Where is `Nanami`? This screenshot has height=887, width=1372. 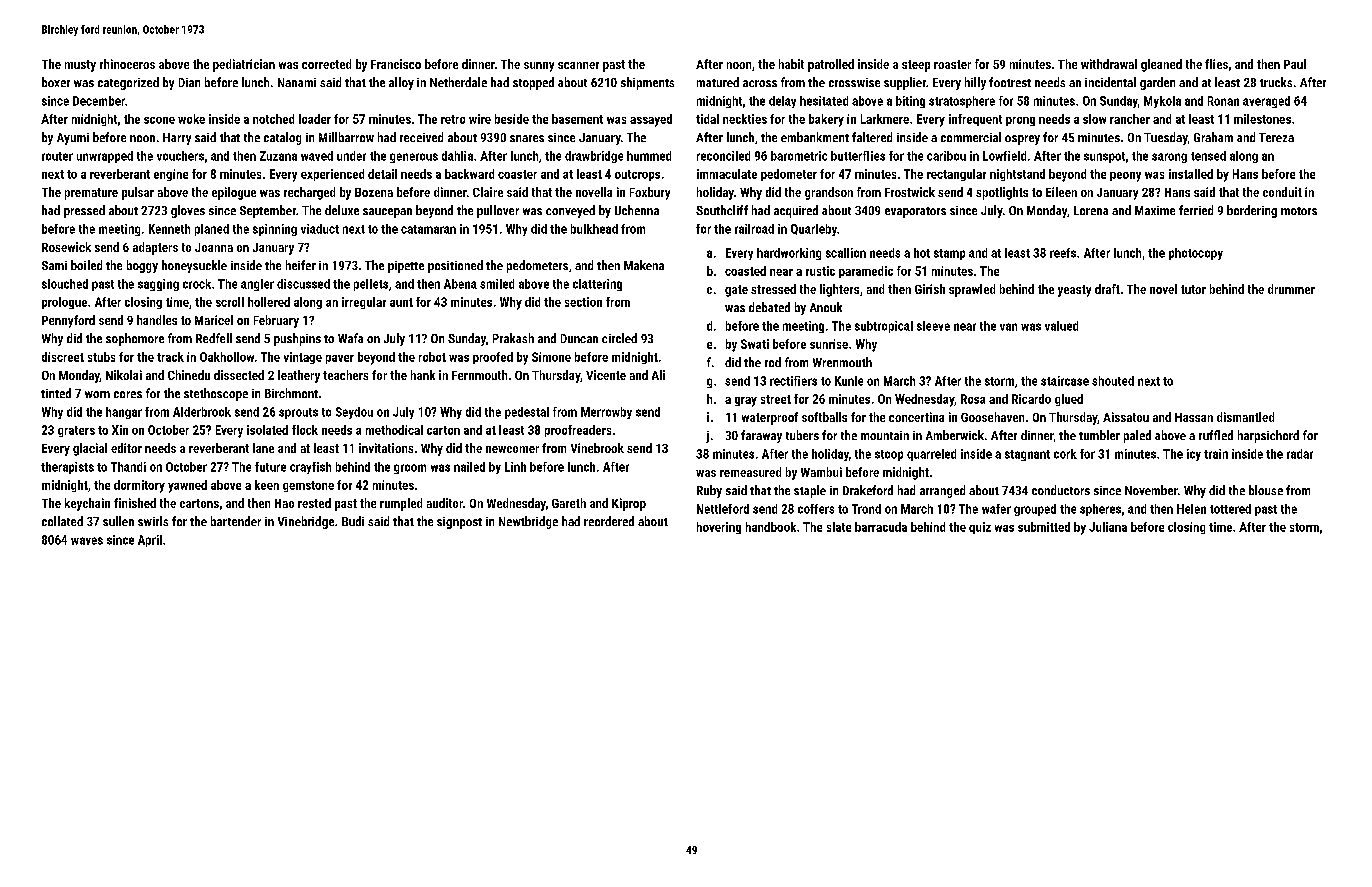
Nanami is located at coordinates (297, 82).
